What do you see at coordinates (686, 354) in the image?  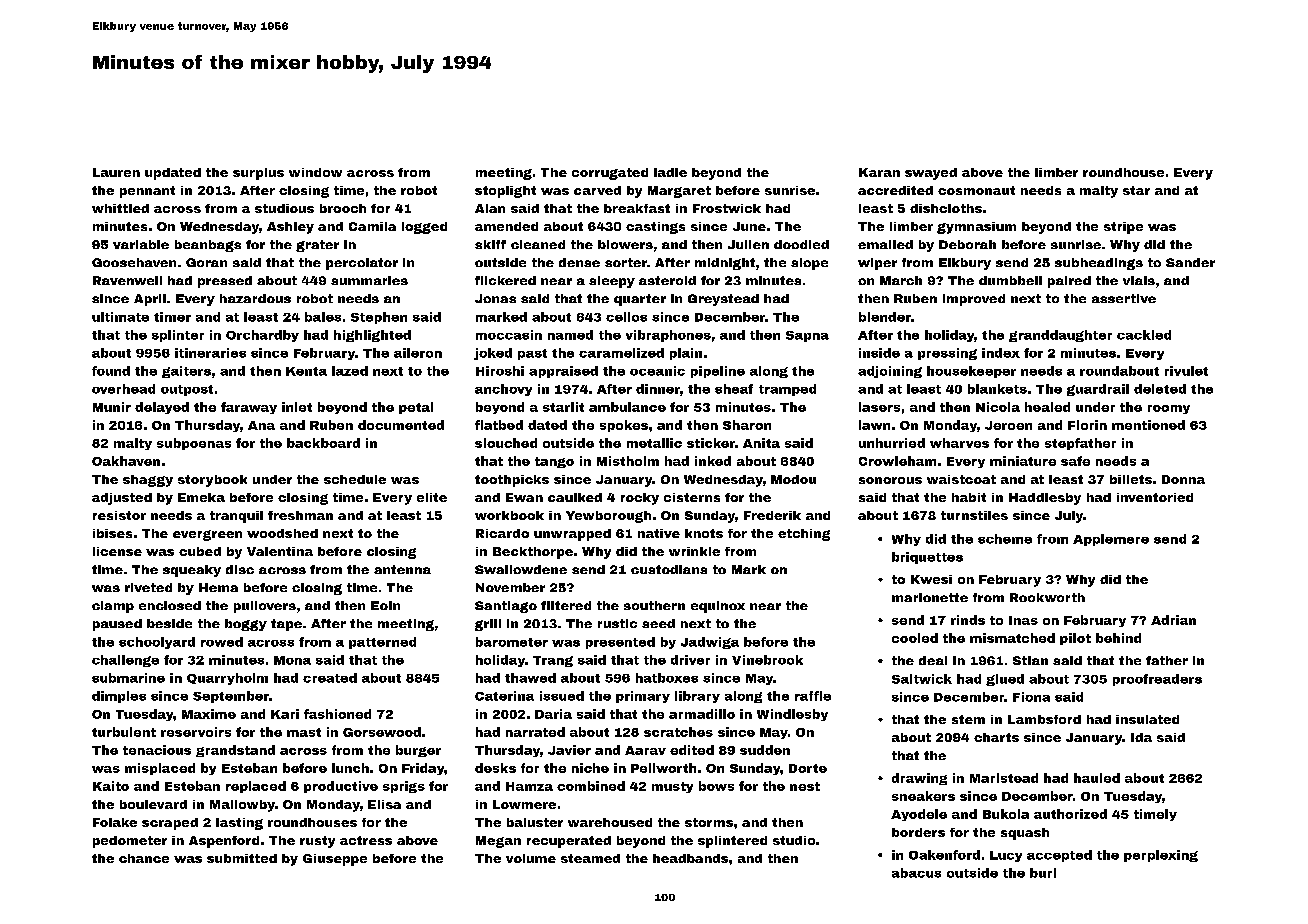 I see `plain` at bounding box center [686, 354].
